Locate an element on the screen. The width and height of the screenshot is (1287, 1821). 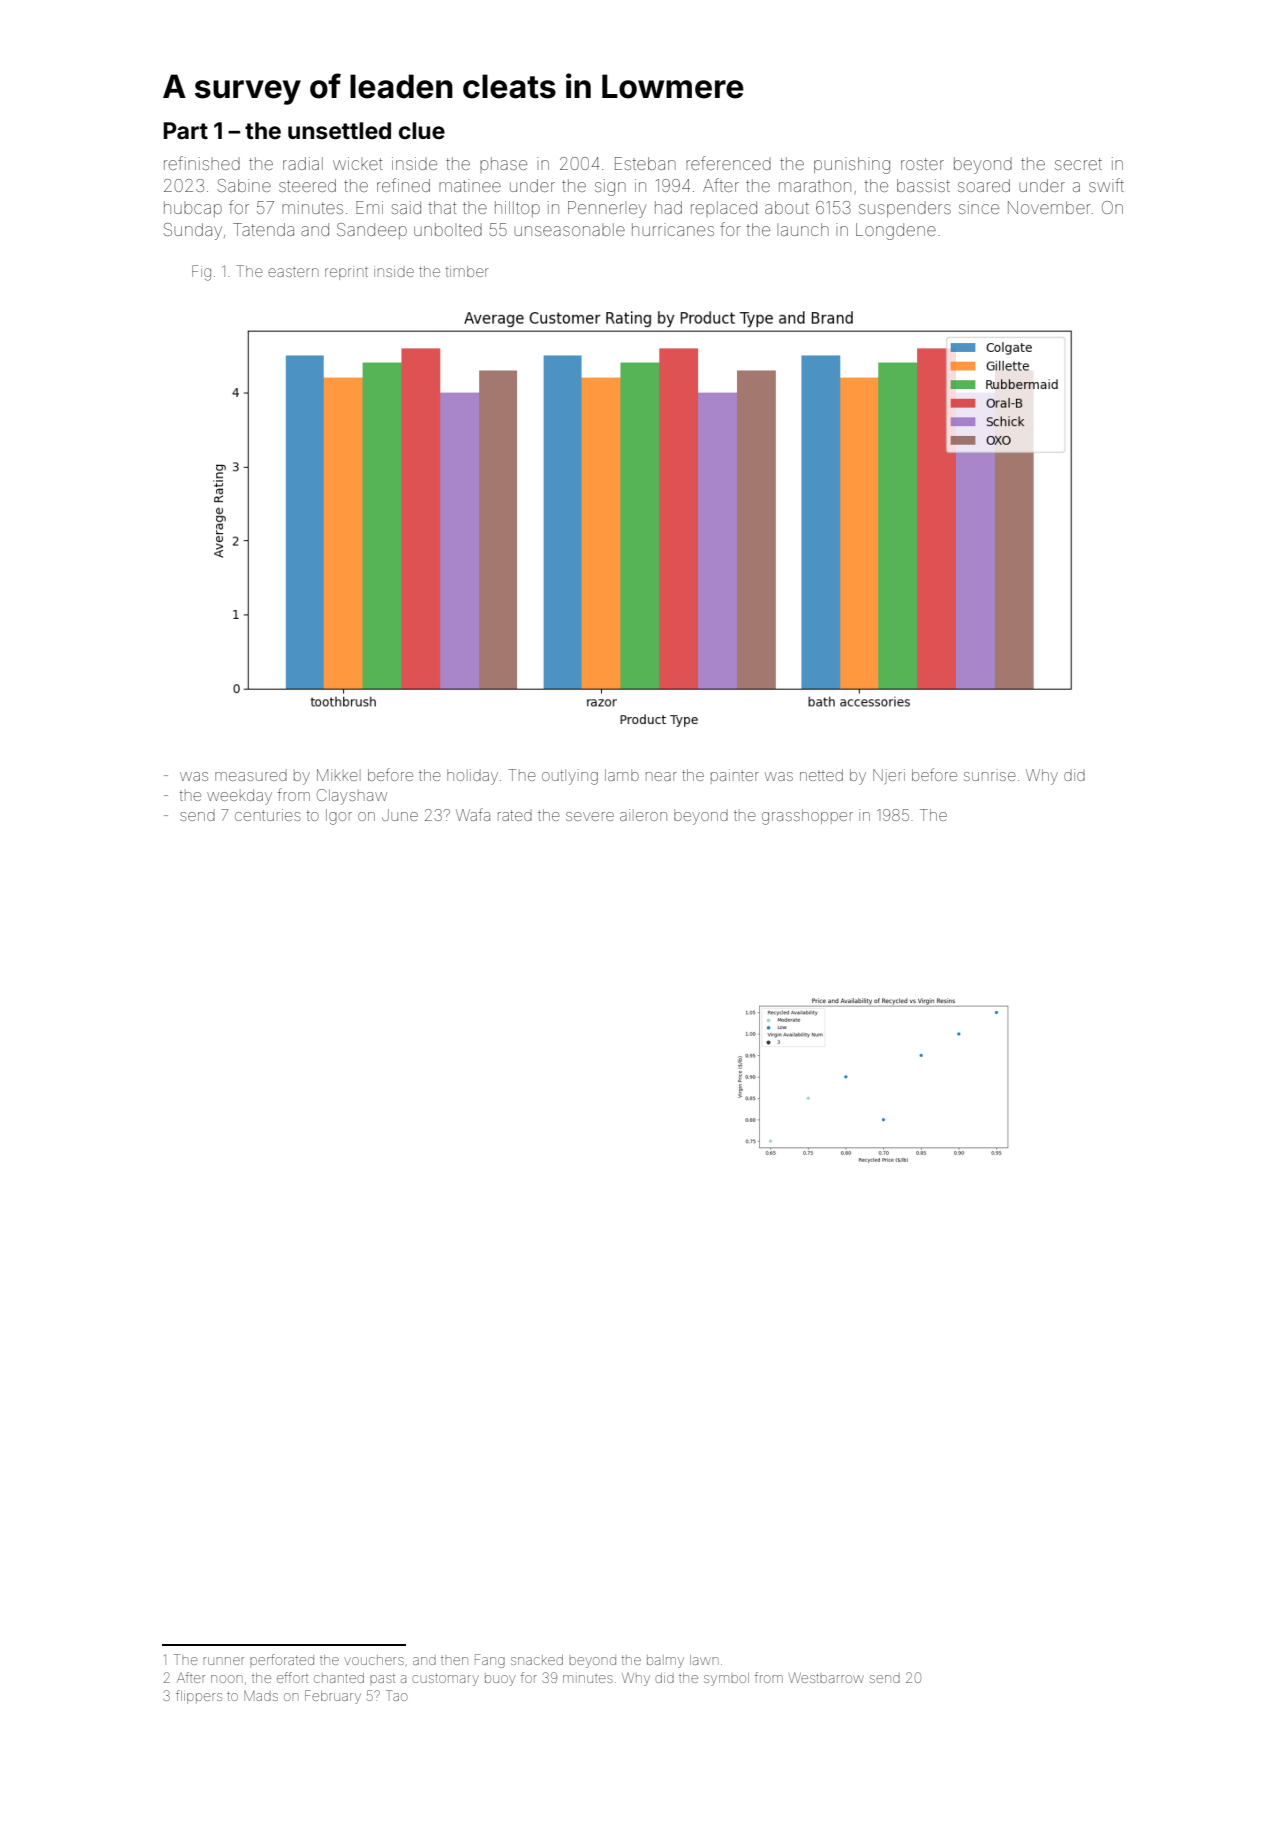
roster is located at coordinates (922, 164).
